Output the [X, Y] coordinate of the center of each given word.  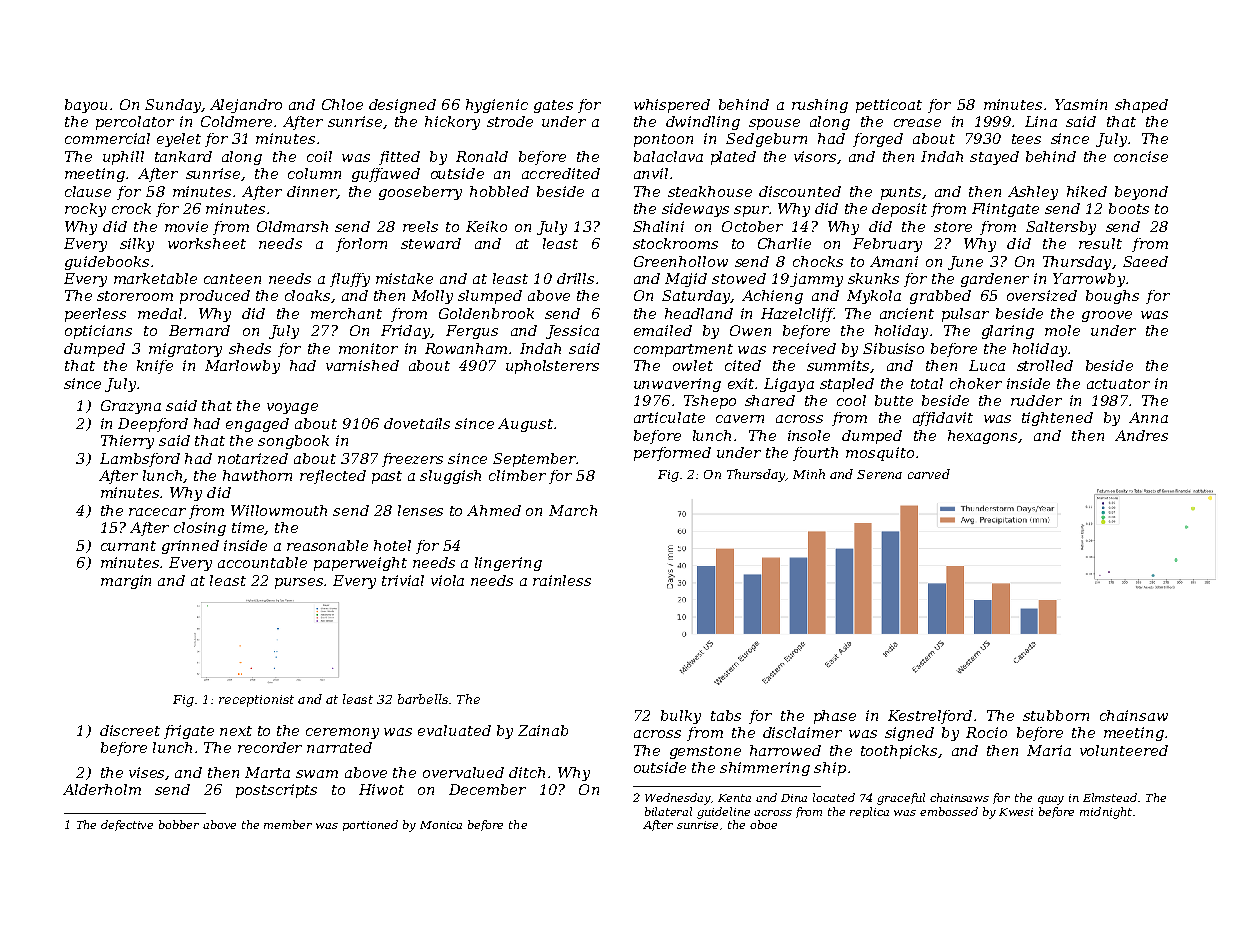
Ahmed [494, 510]
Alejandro [246, 106]
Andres [1141, 435]
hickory [452, 123]
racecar [157, 512]
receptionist [256, 701]
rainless [562, 580]
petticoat [889, 106]
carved [929, 474]
